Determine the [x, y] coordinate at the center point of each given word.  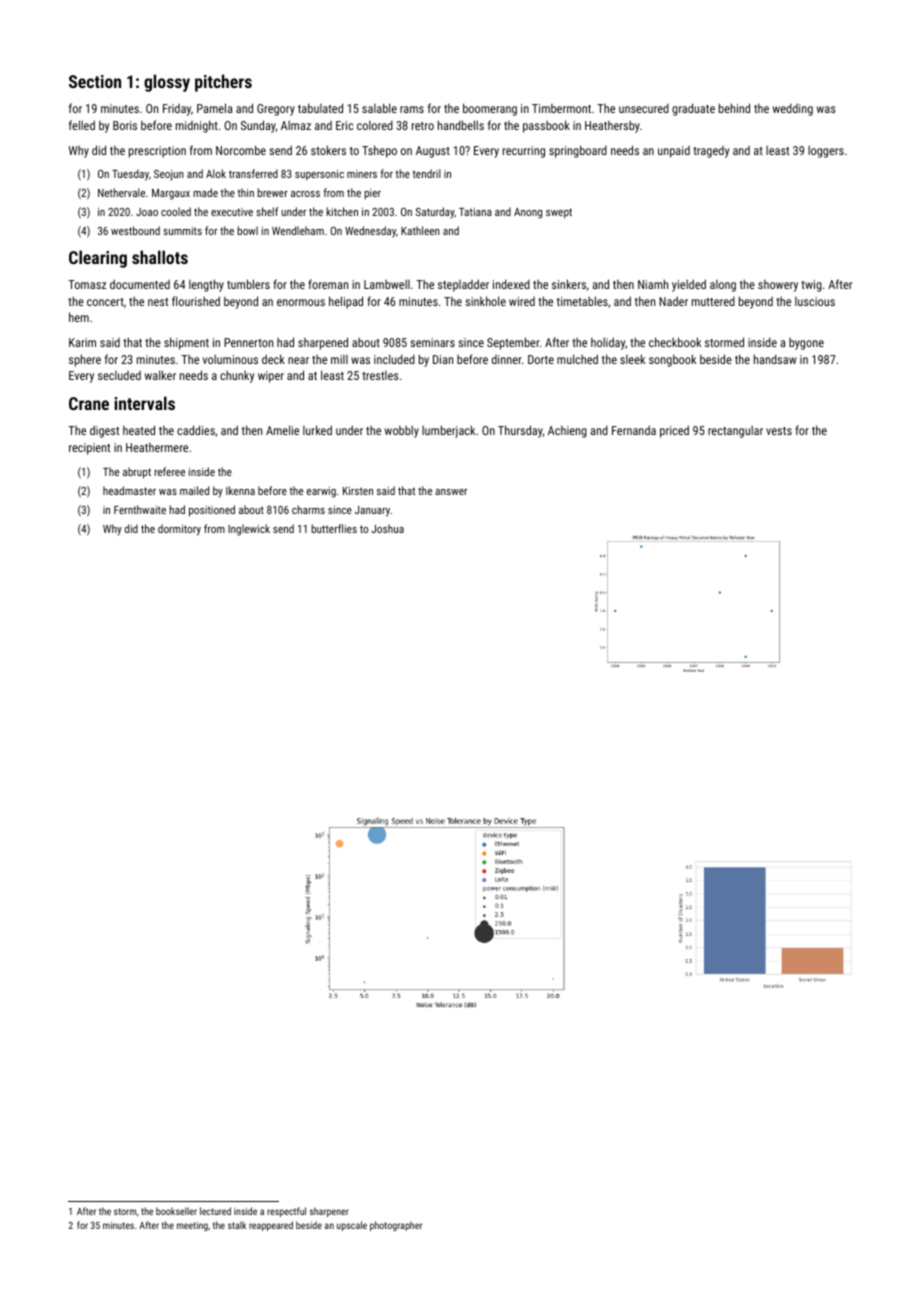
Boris [125, 125]
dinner [507, 359]
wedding [793, 110]
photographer [396, 1226]
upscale [352, 1226]
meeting [192, 1226]
